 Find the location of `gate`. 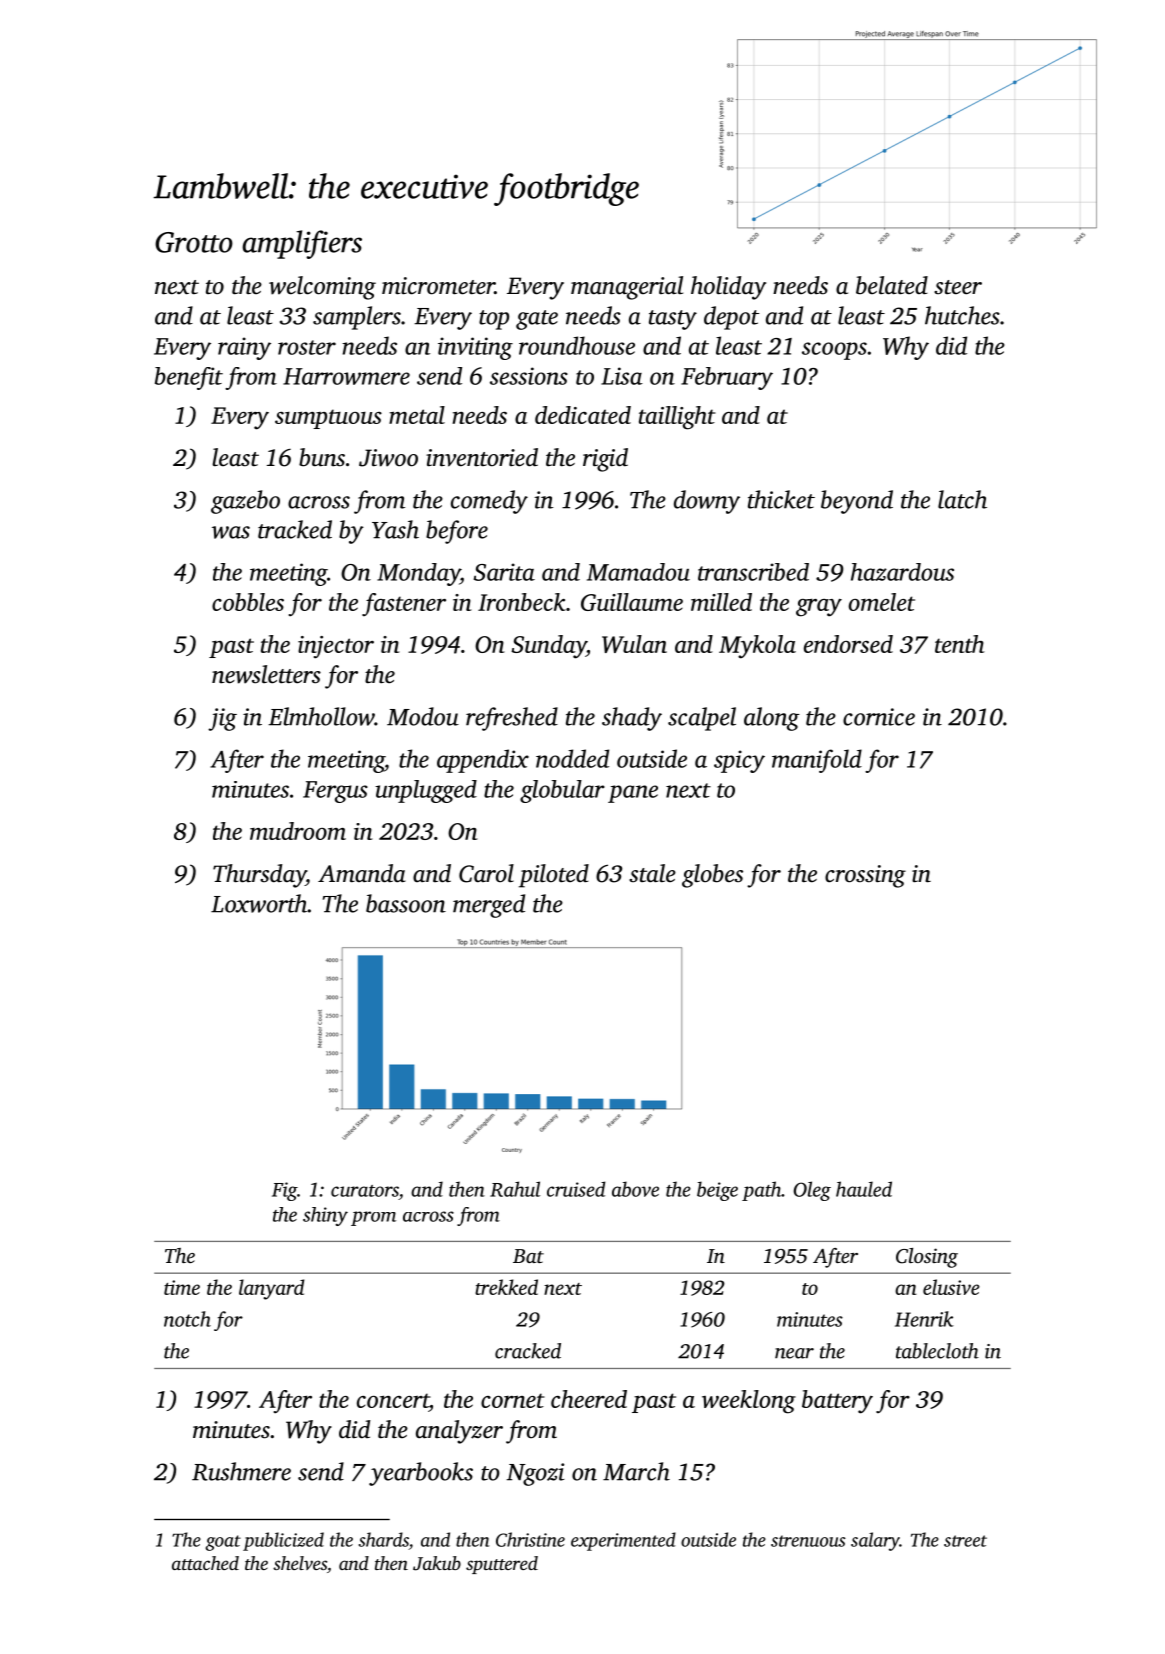

gate is located at coordinates (537, 320).
